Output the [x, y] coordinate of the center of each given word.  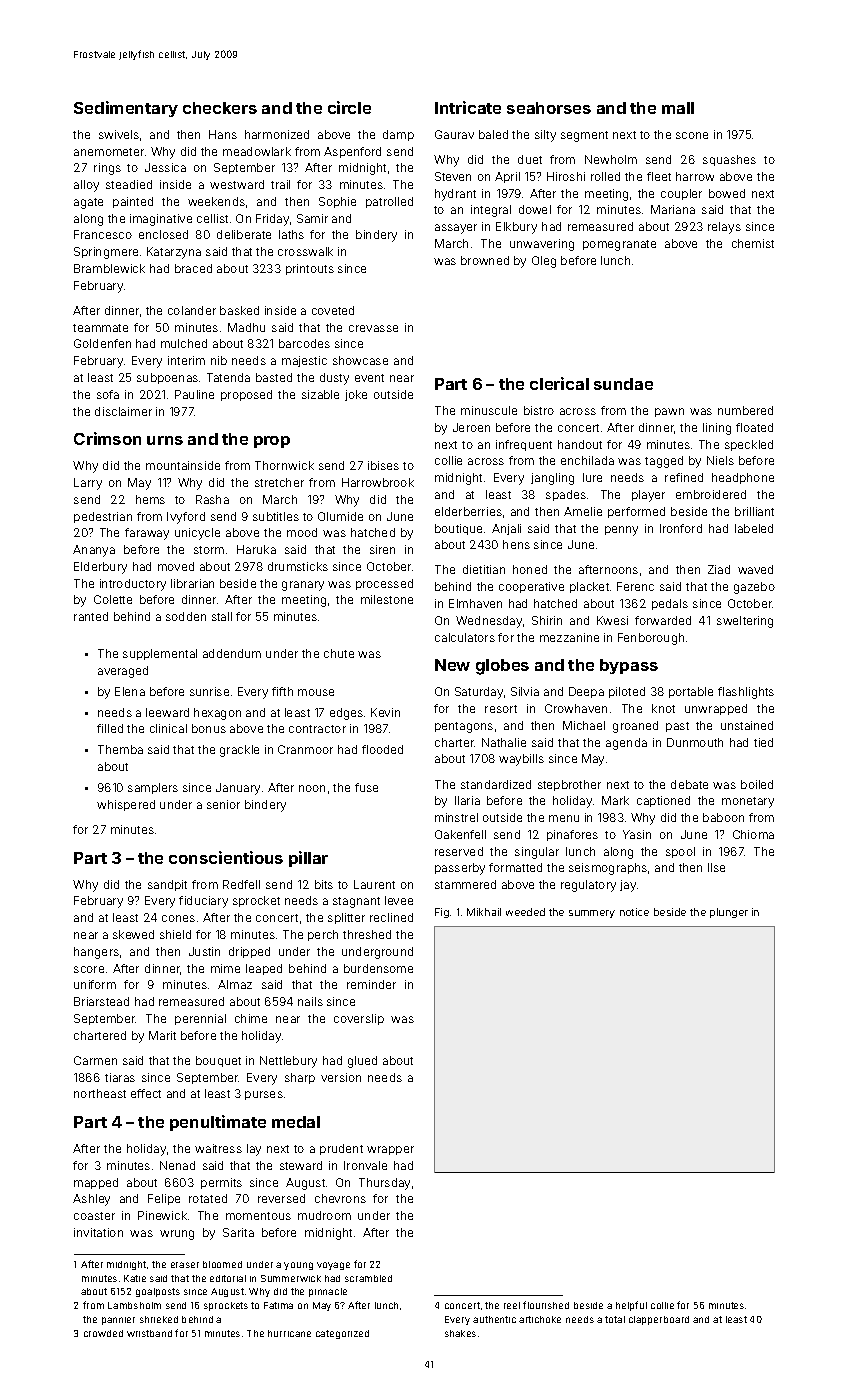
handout [580, 444]
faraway [147, 534]
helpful [631, 1306]
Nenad [177, 1165]
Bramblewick [109, 268]
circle [349, 107]
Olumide [340, 516]
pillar [308, 859]
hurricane [289, 1333]
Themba [120, 749]
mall [678, 108]
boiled [757, 784]
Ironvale [365, 1165]
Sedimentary [126, 109]
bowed [727, 193]
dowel [535, 209]
